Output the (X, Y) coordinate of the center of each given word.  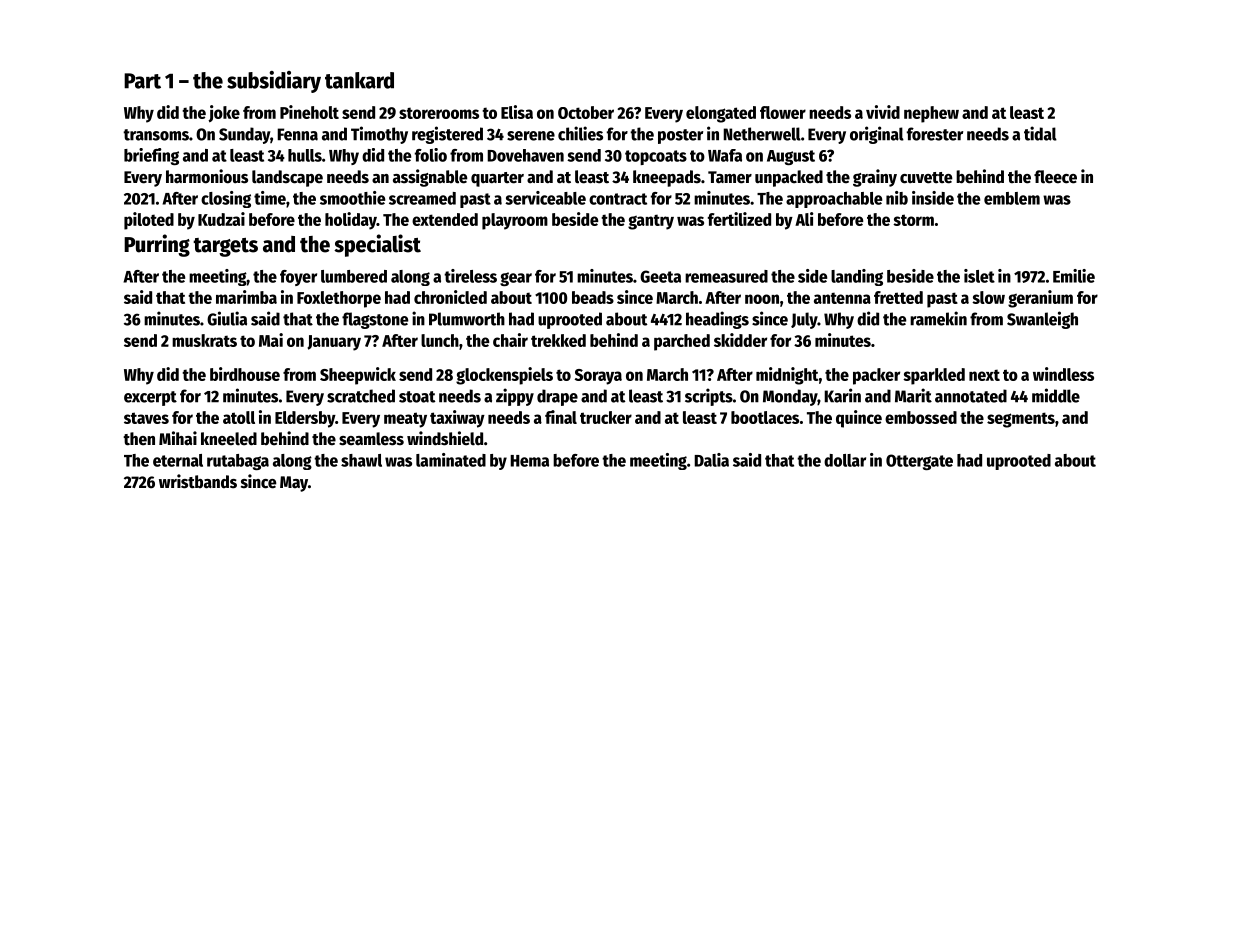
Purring (157, 245)
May (294, 484)
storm (913, 220)
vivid (883, 112)
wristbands (198, 481)
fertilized (739, 219)
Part (142, 81)
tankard (359, 80)
